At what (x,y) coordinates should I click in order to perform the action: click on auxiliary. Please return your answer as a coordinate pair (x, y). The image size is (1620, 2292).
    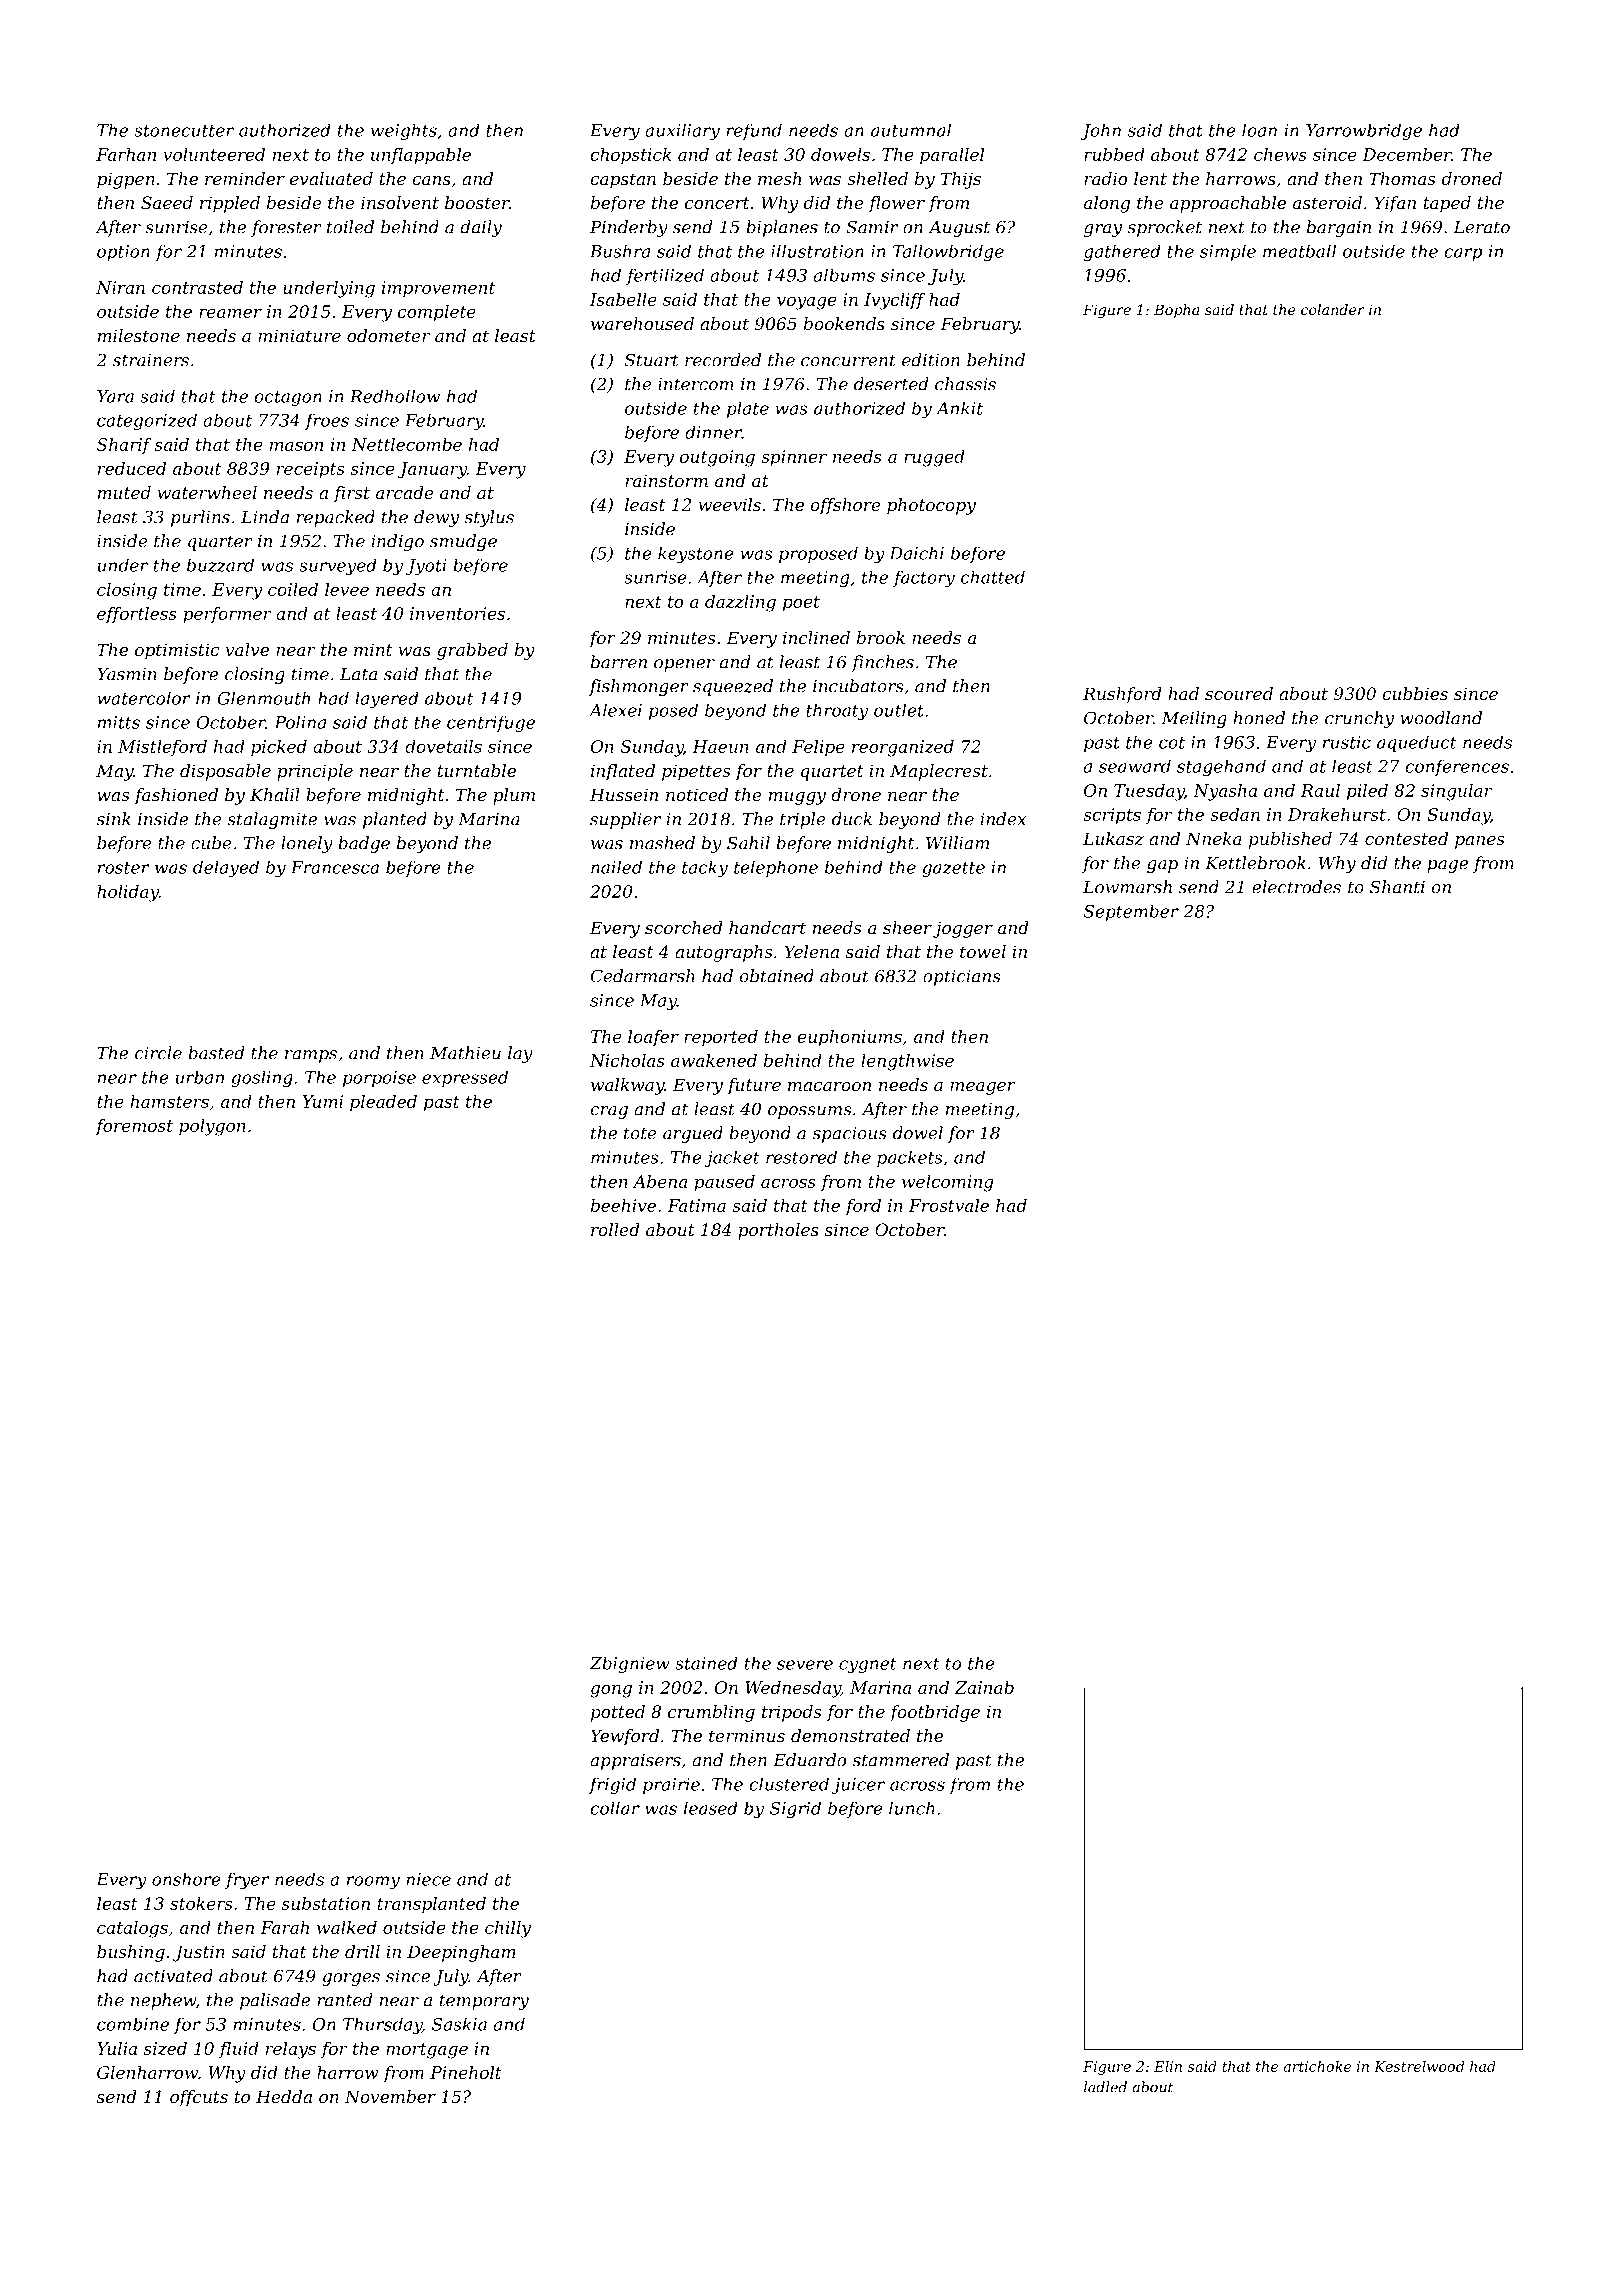
    Looking at the image, I should click on (682, 132).
